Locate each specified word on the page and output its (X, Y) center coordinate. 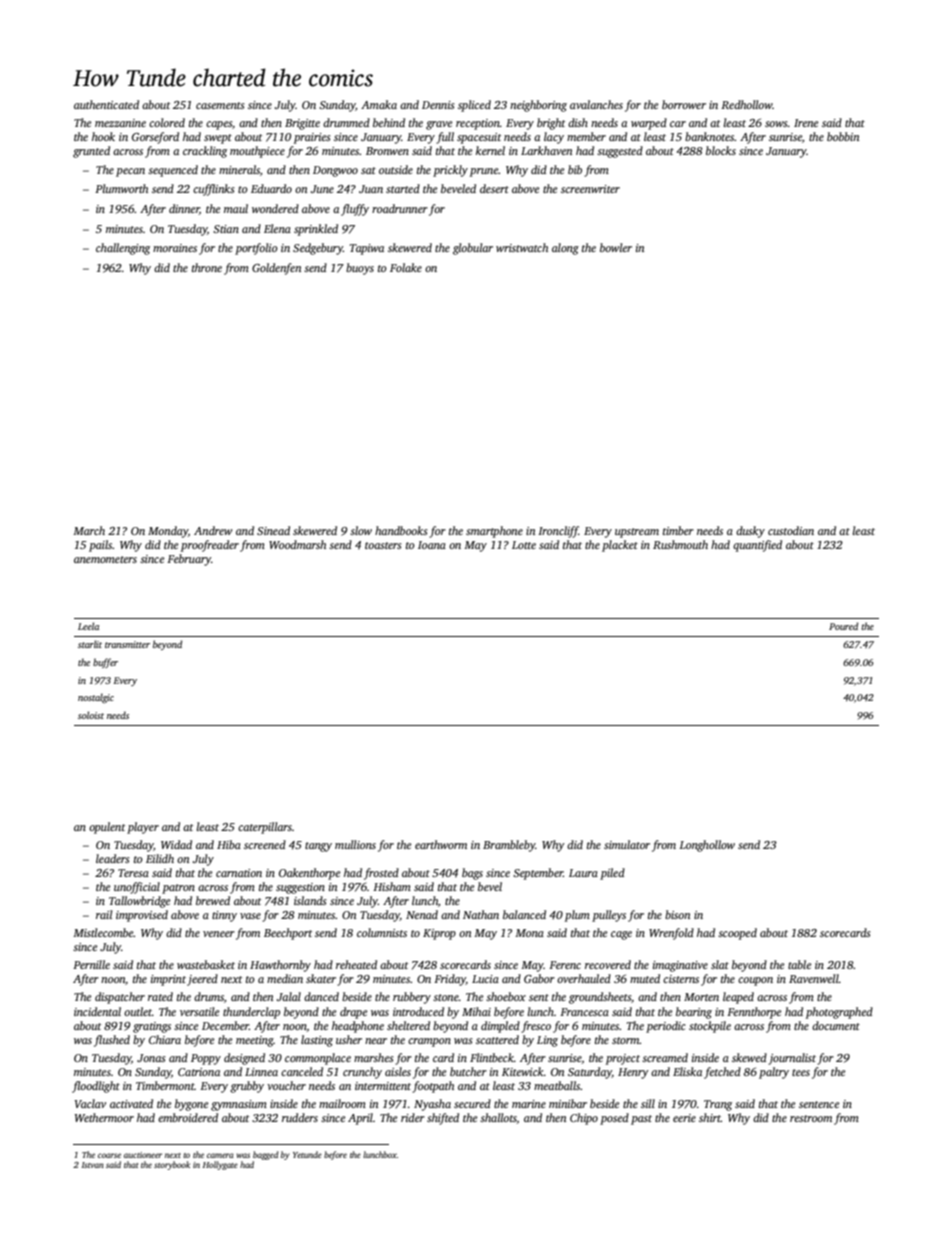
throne (207, 267)
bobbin (843, 136)
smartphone (494, 532)
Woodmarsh (297, 544)
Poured (843, 626)
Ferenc (565, 965)
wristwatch (522, 247)
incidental (97, 1011)
